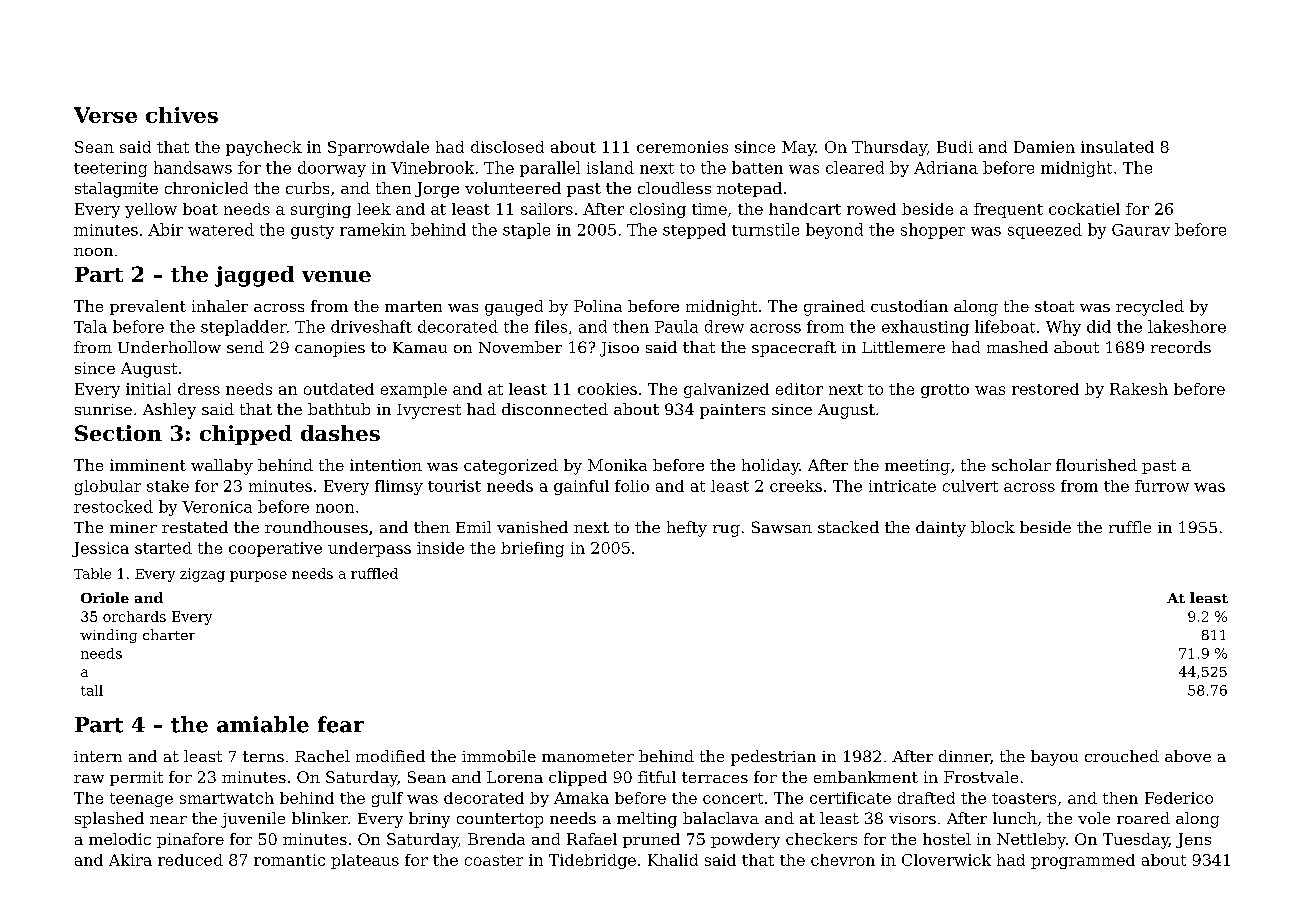 The image size is (1308, 924). What do you see at coordinates (993, 527) in the screenshot?
I see `block` at bounding box center [993, 527].
